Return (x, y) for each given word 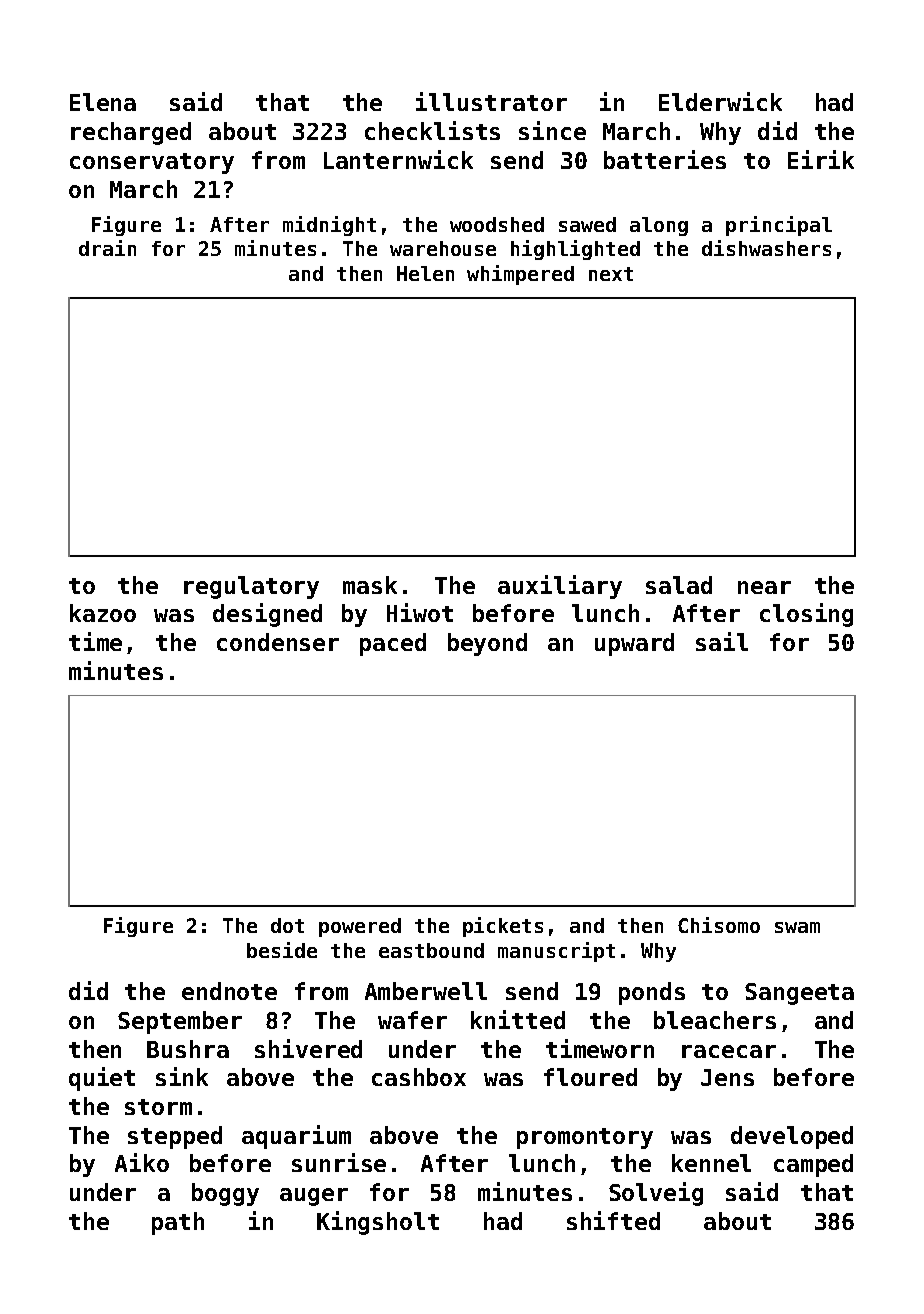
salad (679, 585)
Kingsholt (378, 1223)
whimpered (520, 275)
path (178, 1223)
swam (797, 927)
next (611, 274)
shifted (613, 1220)
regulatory (251, 587)
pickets (503, 927)
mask (370, 585)
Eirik (821, 159)
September (180, 1022)
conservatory (152, 163)
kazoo (103, 613)
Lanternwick (398, 159)
